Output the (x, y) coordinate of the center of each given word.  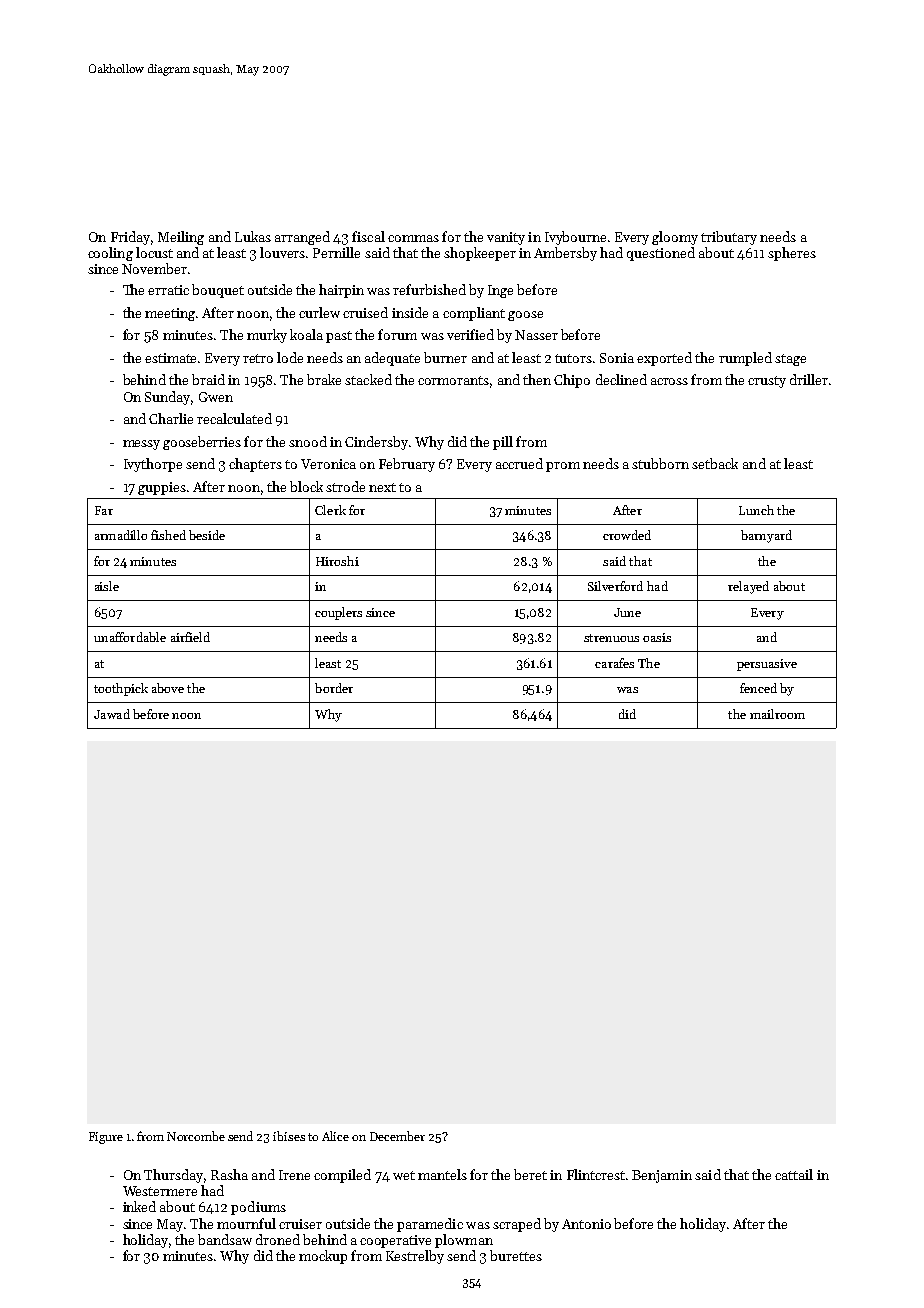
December (397, 1136)
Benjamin (662, 1176)
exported (664, 359)
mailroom (777, 714)
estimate (170, 358)
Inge (500, 291)
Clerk (330, 510)
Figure (106, 1138)
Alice (335, 1136)
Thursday (173, 1176)
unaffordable (130, 637)
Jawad (112, 714)
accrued (519, 463)
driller (809, 379)
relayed (748, 587)
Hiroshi (337, 561)
